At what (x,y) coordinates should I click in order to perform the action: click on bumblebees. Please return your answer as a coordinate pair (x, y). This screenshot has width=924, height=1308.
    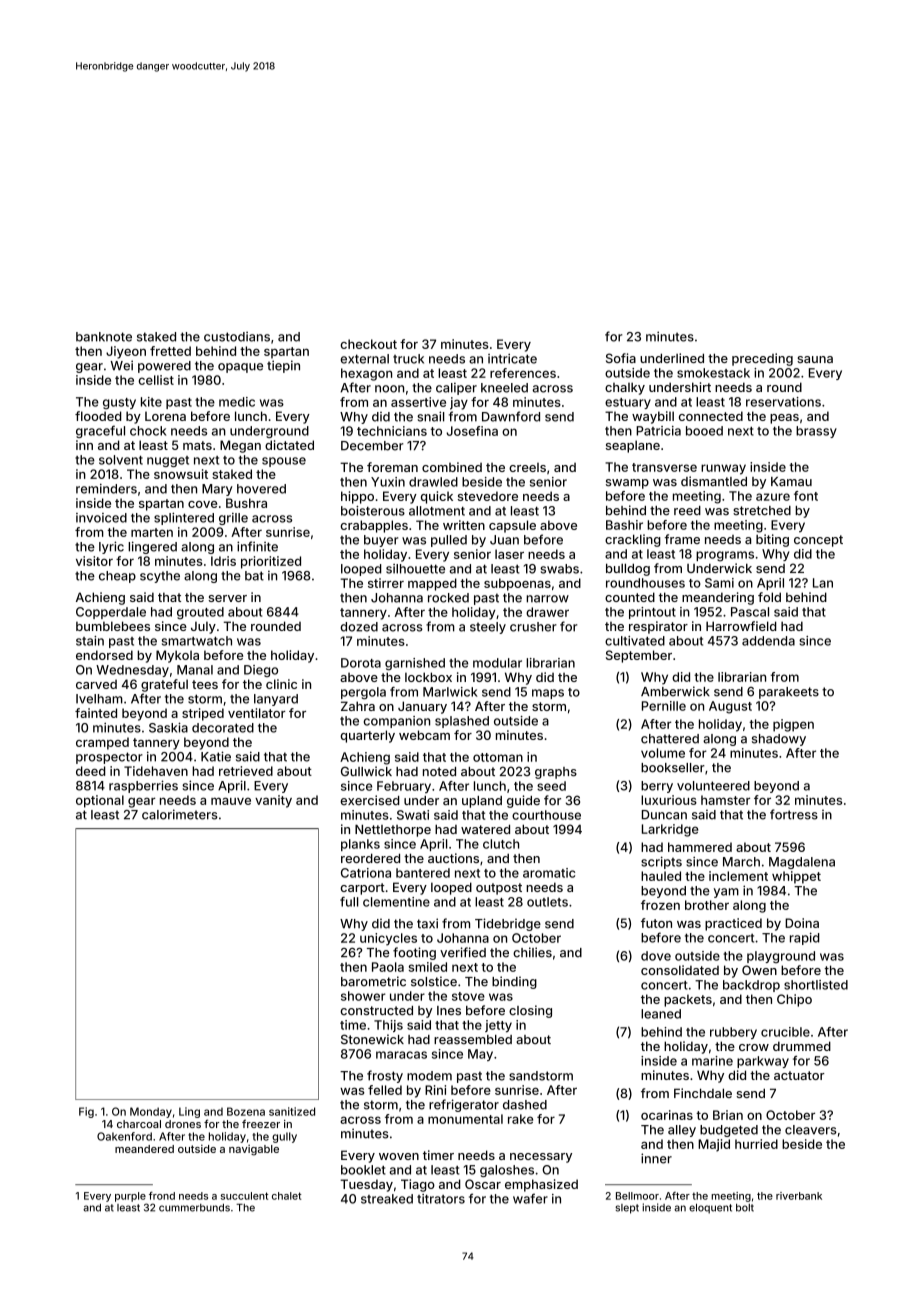
    Looking at the image, I should click on (113, 626).
